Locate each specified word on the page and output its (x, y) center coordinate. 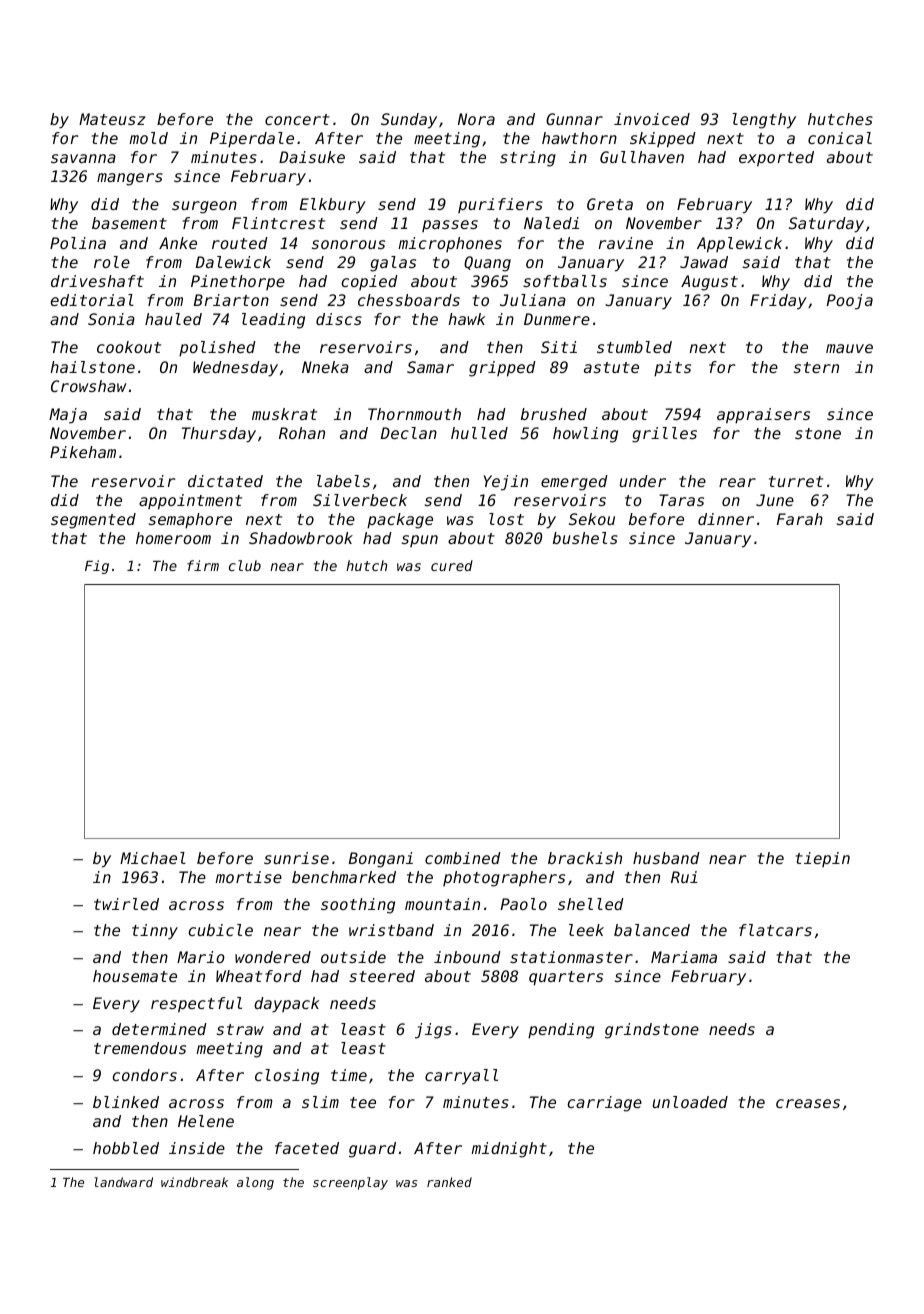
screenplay (350, 1183)
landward (123, 1182)
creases (808, 1103)
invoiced (652, 119)
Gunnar (574, 119)
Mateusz (112, 119)
